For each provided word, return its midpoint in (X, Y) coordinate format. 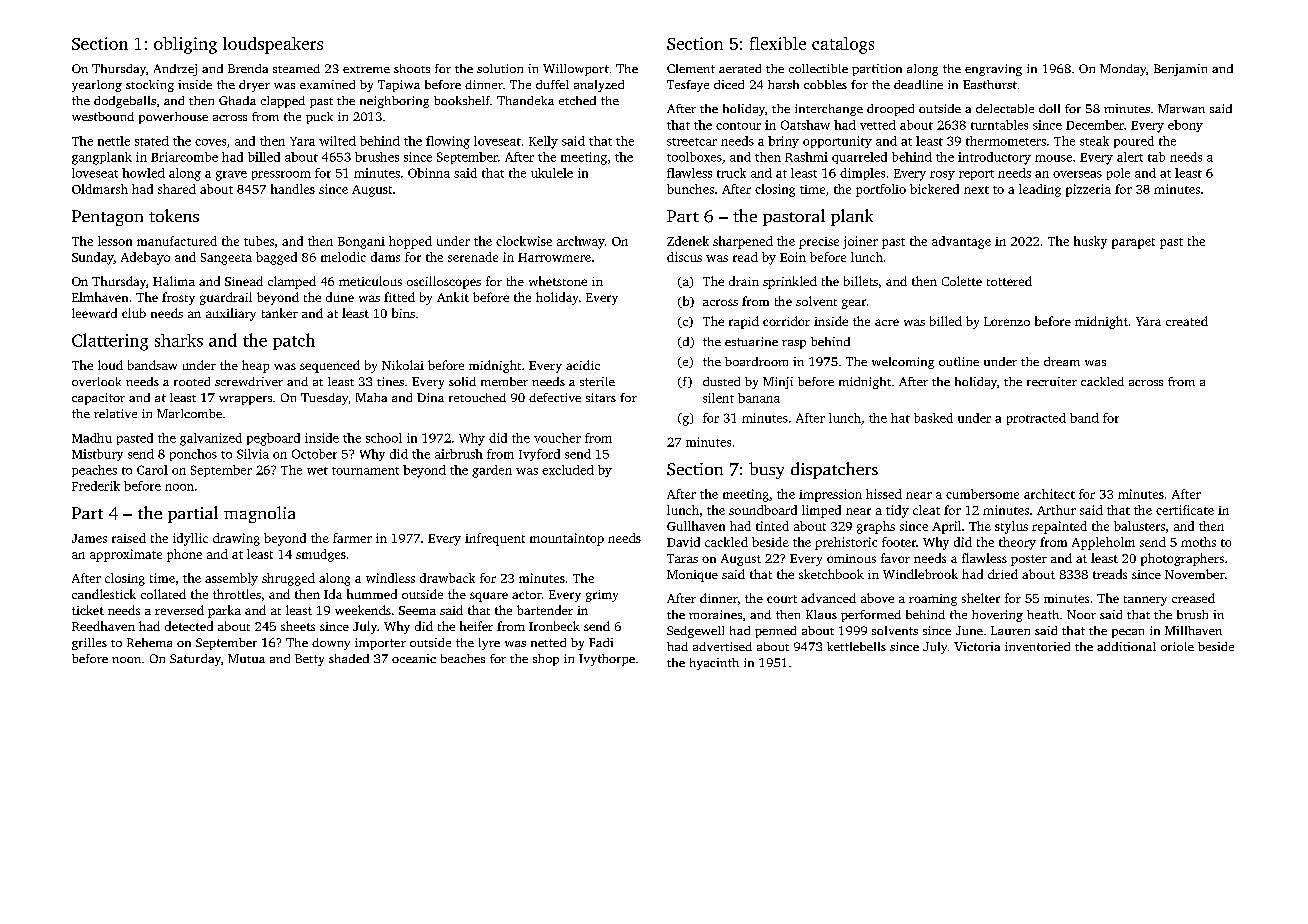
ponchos (193, 455)
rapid (744, 322)
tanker (280, 313)
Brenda (248, 68)
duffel (552, 84)
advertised (722, 646)
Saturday (195, 660)
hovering (997, 616)
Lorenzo (1007, 321)
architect (1049, 494)
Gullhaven (696, 526)
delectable (1005, 108)
